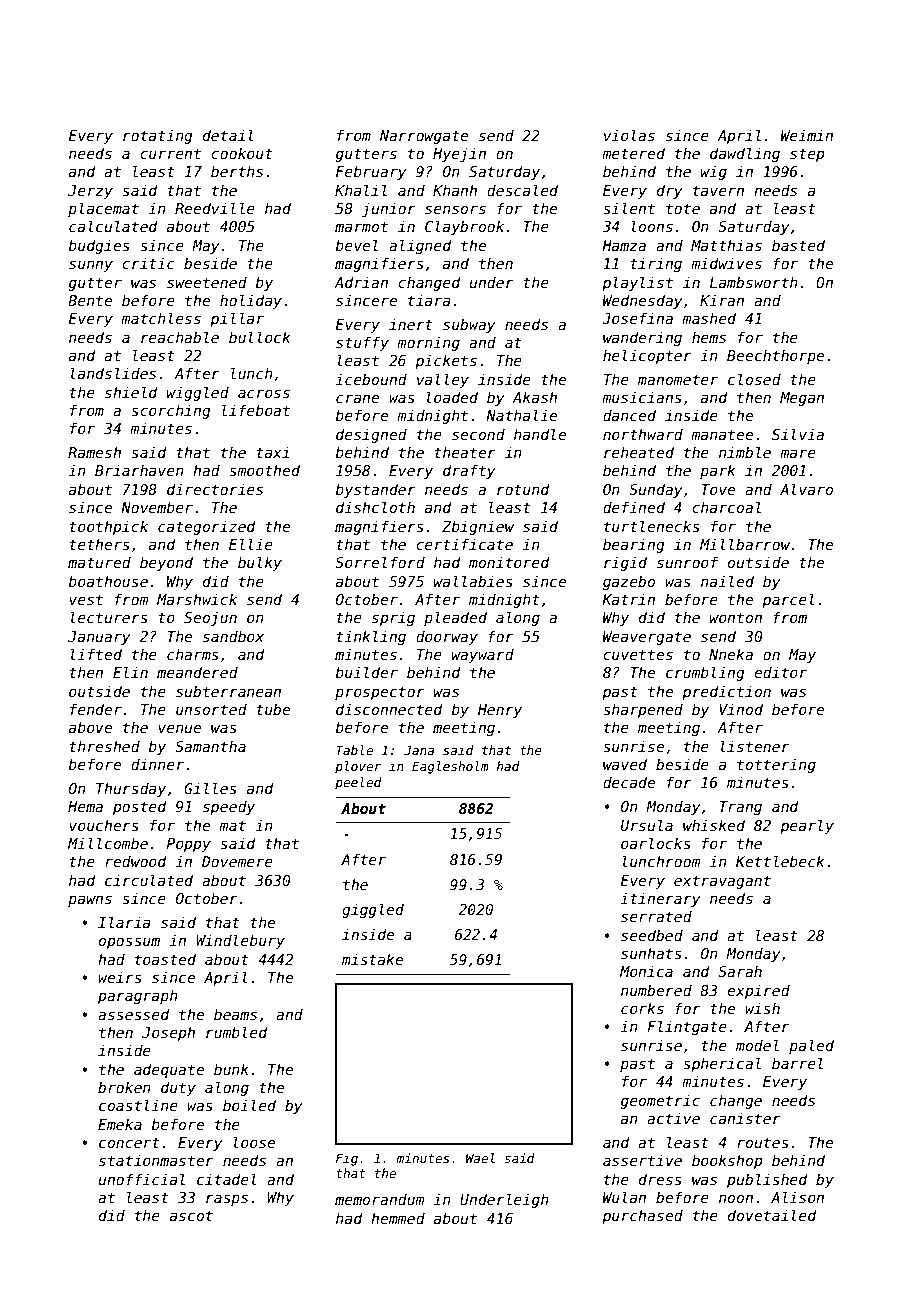 The image size is (908, 1316). I want to click on wayward, so click(483, 656).
